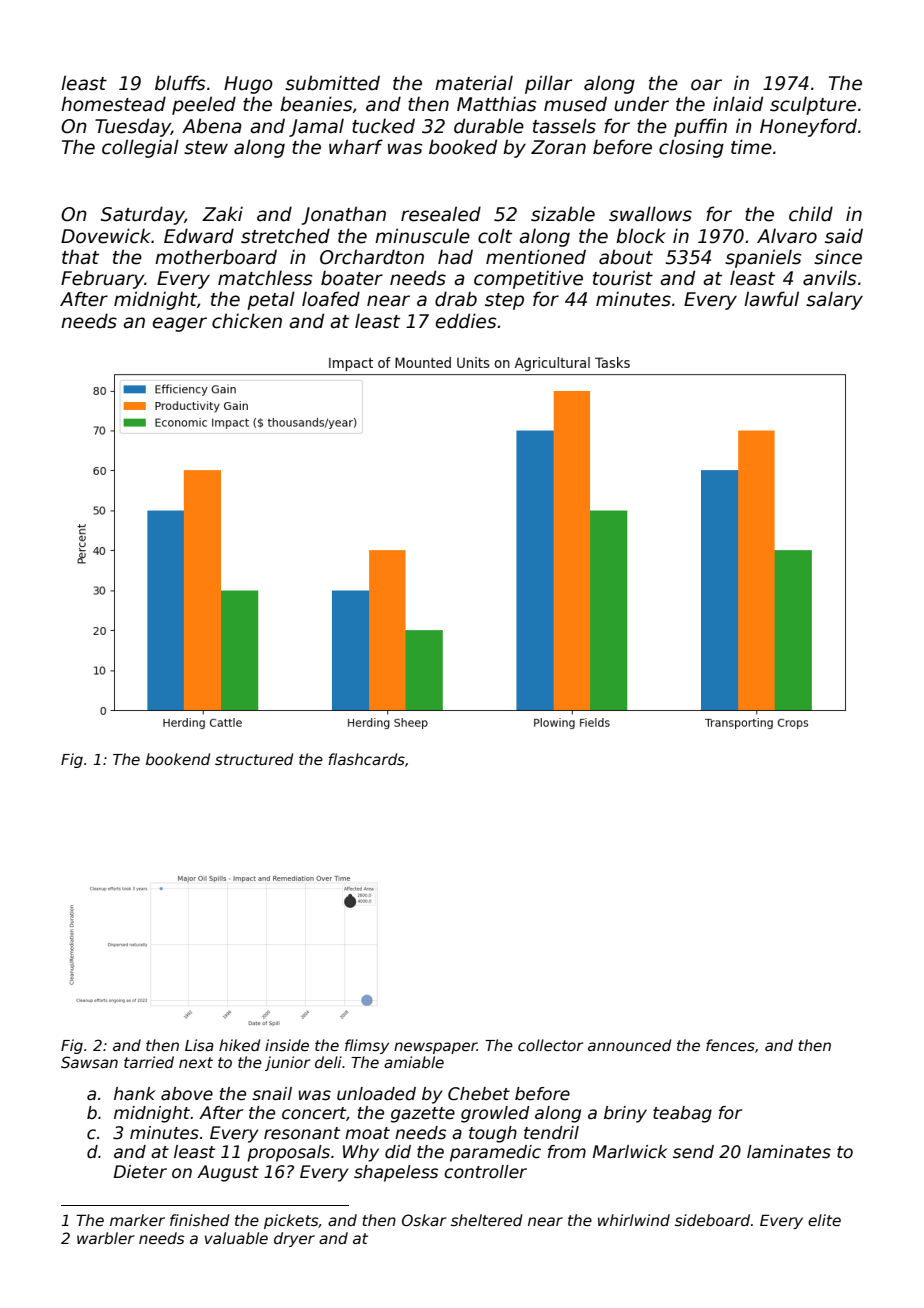 This screenshot has height=1308, width=924. What do you see at coordinates (466, 321) in the screenshot?
I see `eddies` at bounding box center [466, 321].
